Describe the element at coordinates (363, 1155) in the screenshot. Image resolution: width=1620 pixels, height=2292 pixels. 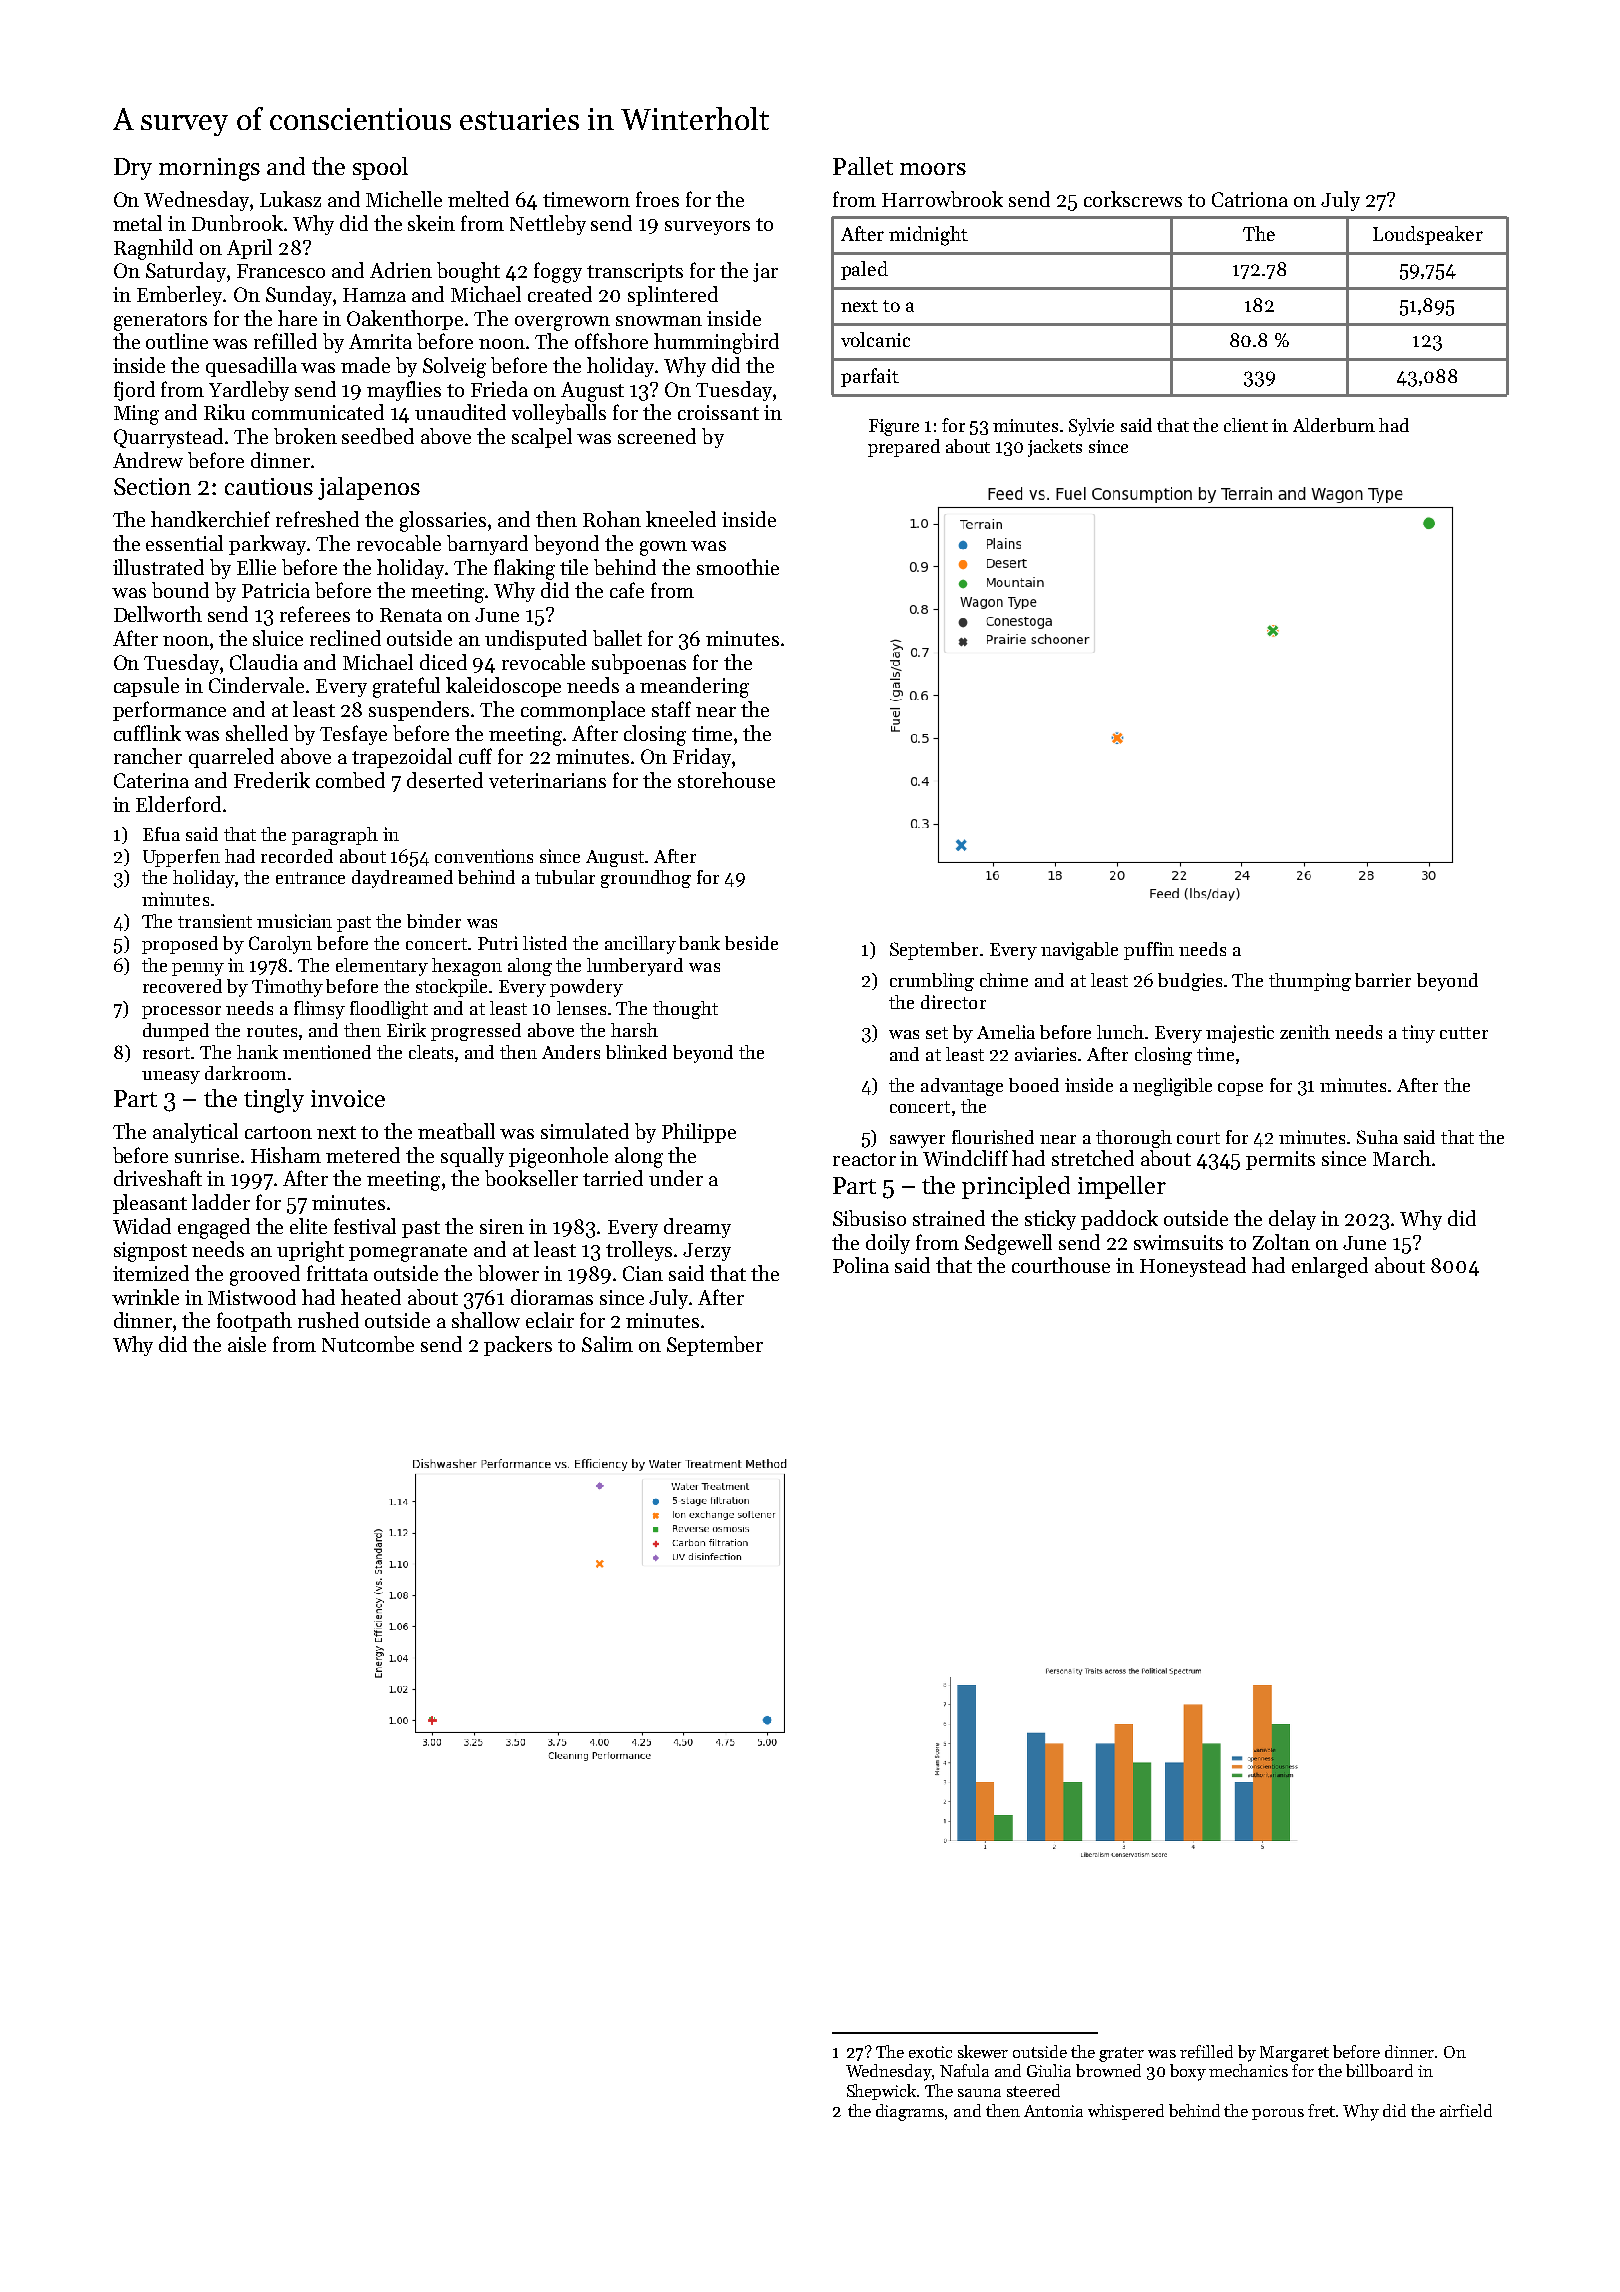
I see `metered` at that location.
